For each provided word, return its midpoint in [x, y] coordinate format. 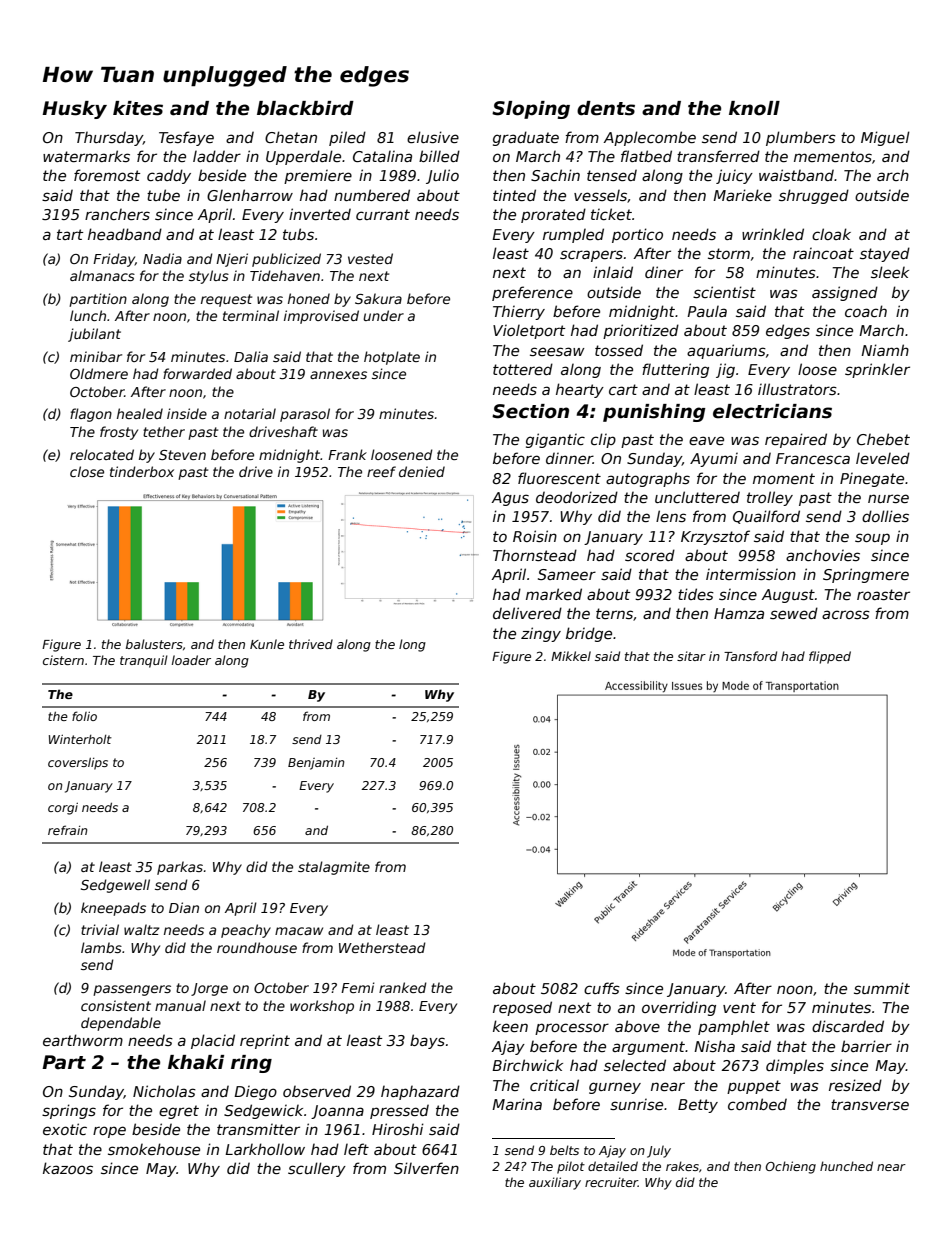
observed [317, 1091]
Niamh [885, 350]
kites [138, 108]
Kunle [267, 644]
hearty [580, 390]
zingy [541, 634]
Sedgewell [115, 886]
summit [882, 988]
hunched [846, 1166]
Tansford [750, 656]
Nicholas [164, 1091]
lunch [88, 315]
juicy [734, 176]
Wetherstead [382, 947]
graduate [526, 138]
